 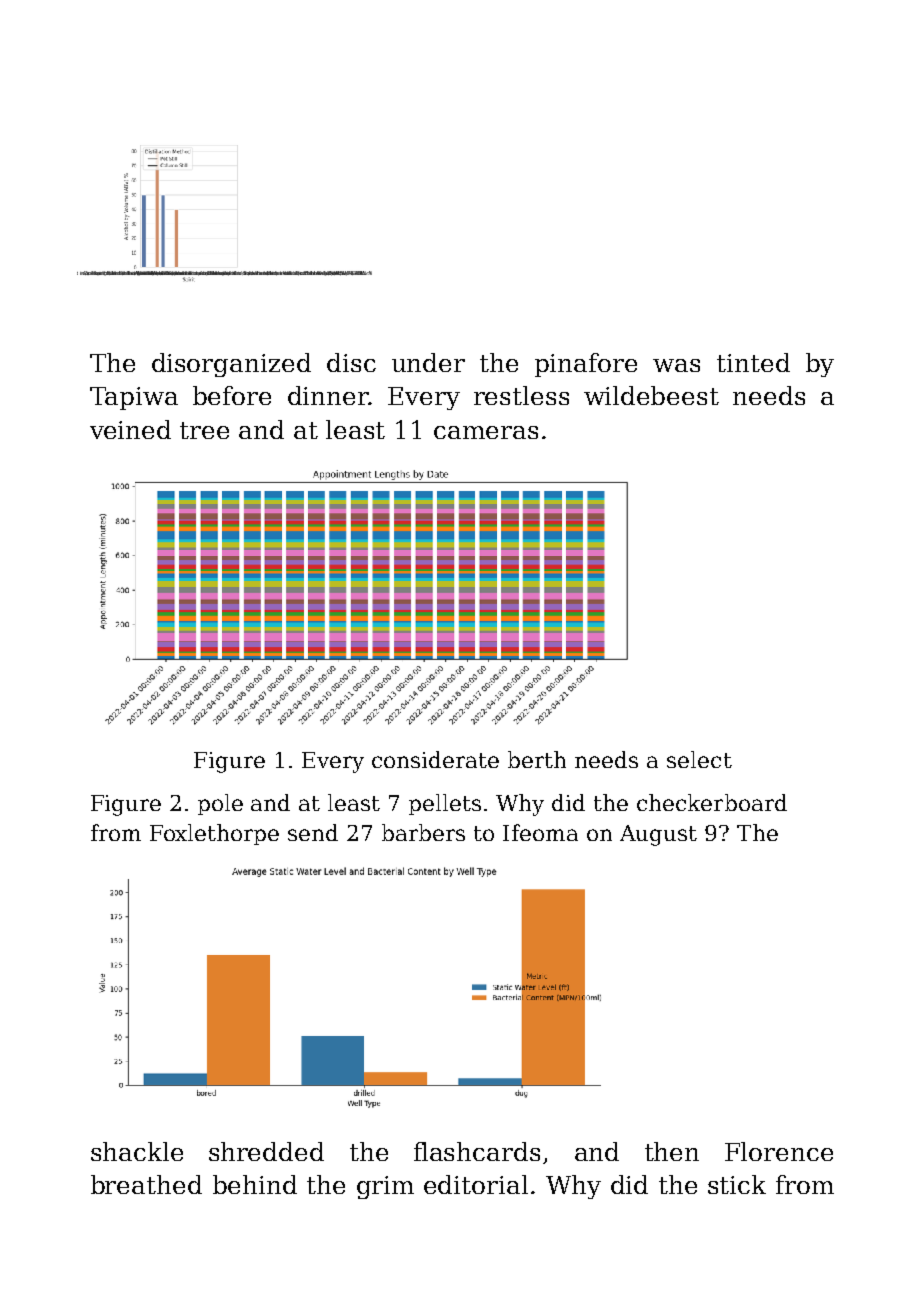 What do you see at coordinates (435, 759) in the screenshot?
I see `considerate` at bounding box center [435, 759].
